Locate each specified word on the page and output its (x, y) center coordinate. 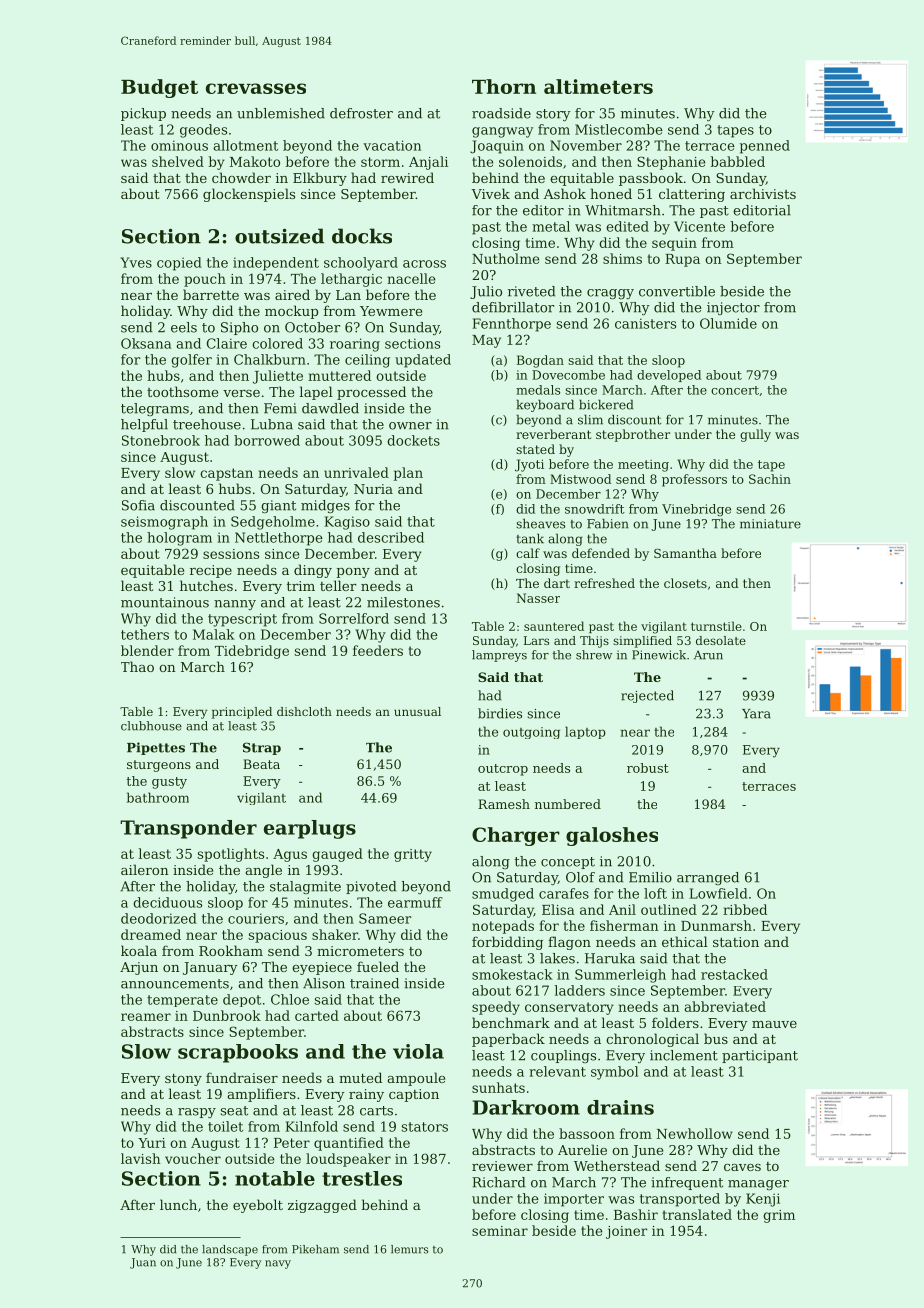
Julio (486, 292)
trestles (362, 1178)
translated (697, 1214)
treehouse (207, 424)
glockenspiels (249, 195)
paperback (508, 1040)
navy (278, 1264)
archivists (763, 193)
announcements (175, 984)
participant (760, 1056)
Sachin (770, 479)
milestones (403, 602)
